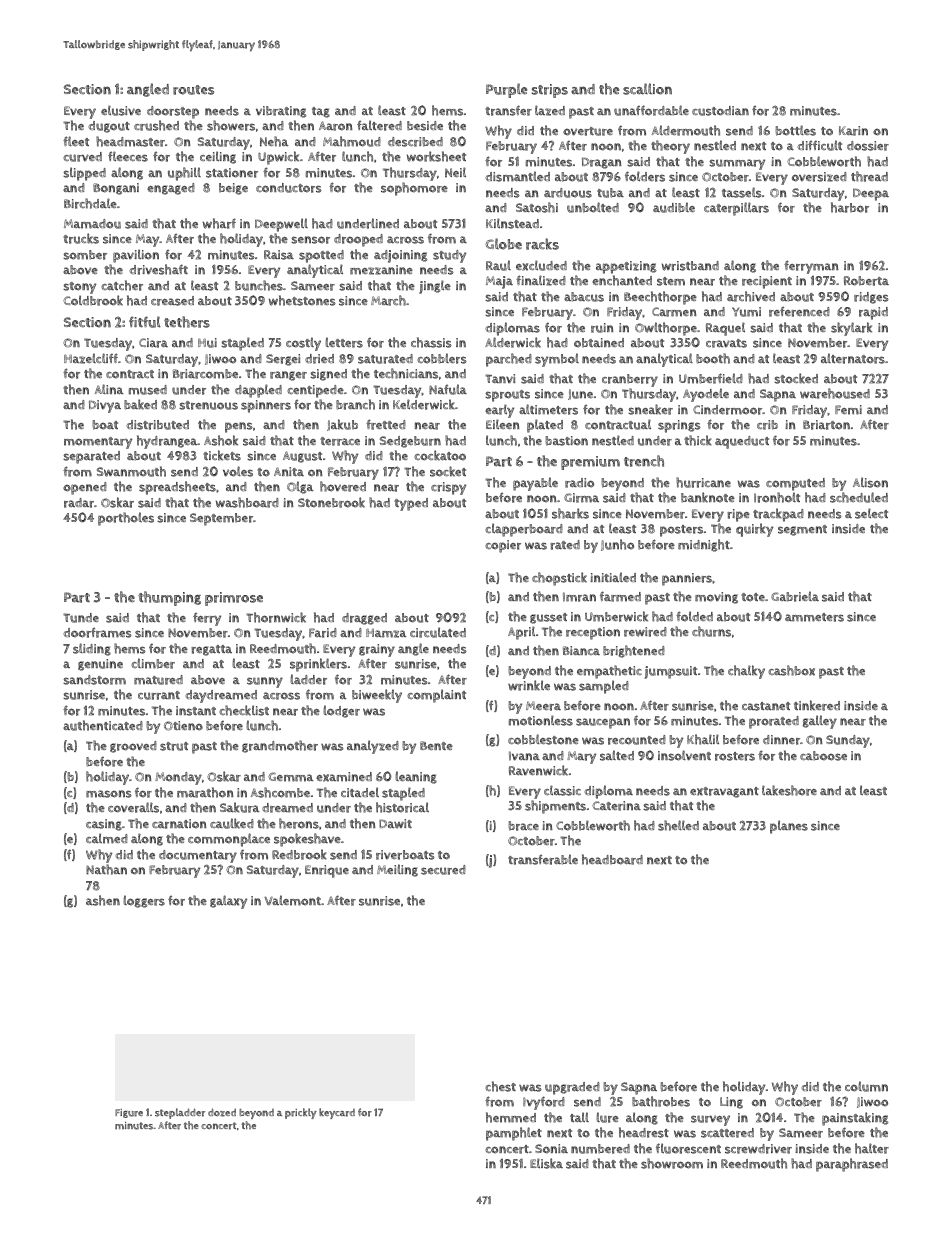 The height and width of the image is (1233, 952). I want to click on Figure, so click(129, 1113).
